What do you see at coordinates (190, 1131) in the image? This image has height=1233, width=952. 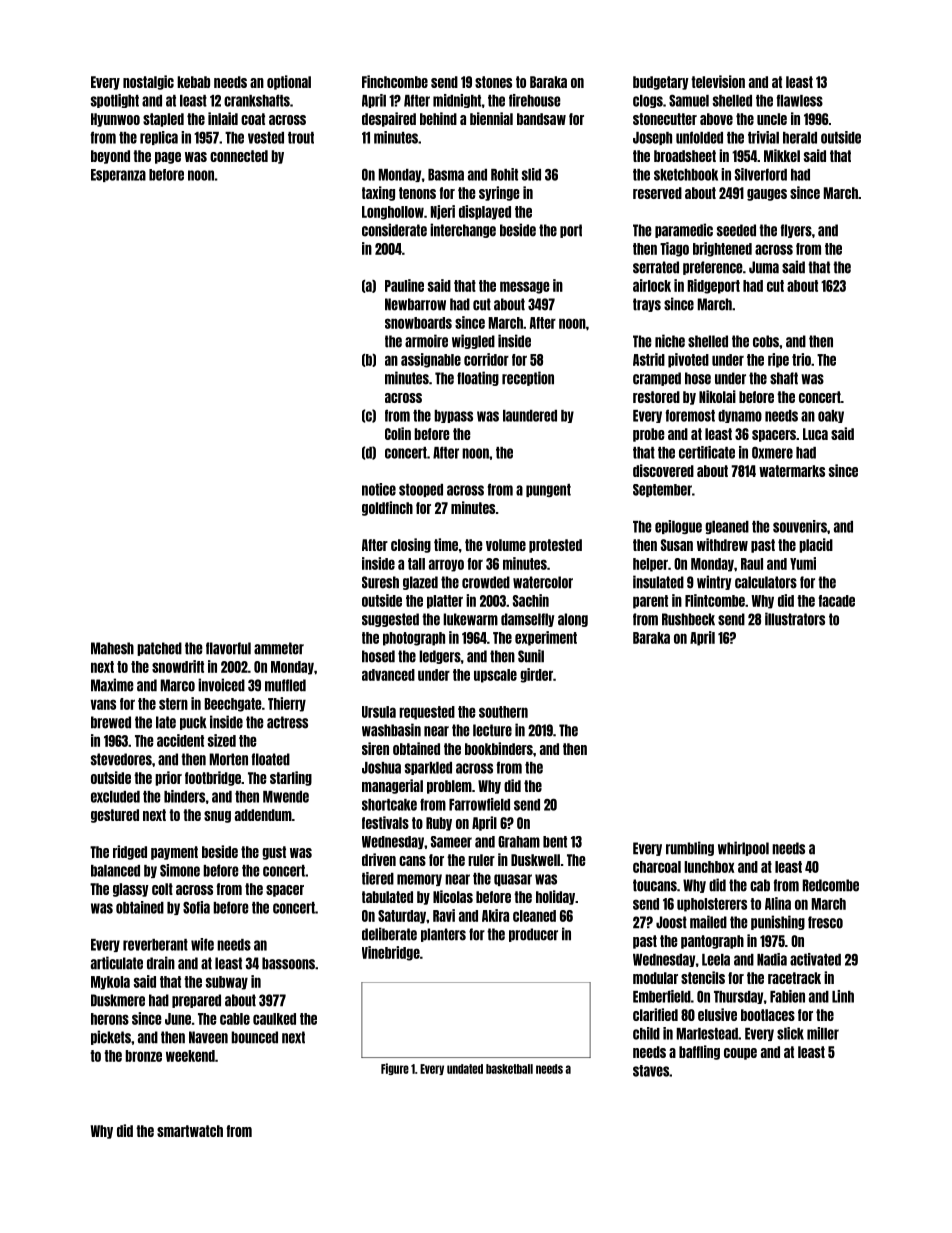 I see `smartwatch` at bounding box center [190, 1131].
